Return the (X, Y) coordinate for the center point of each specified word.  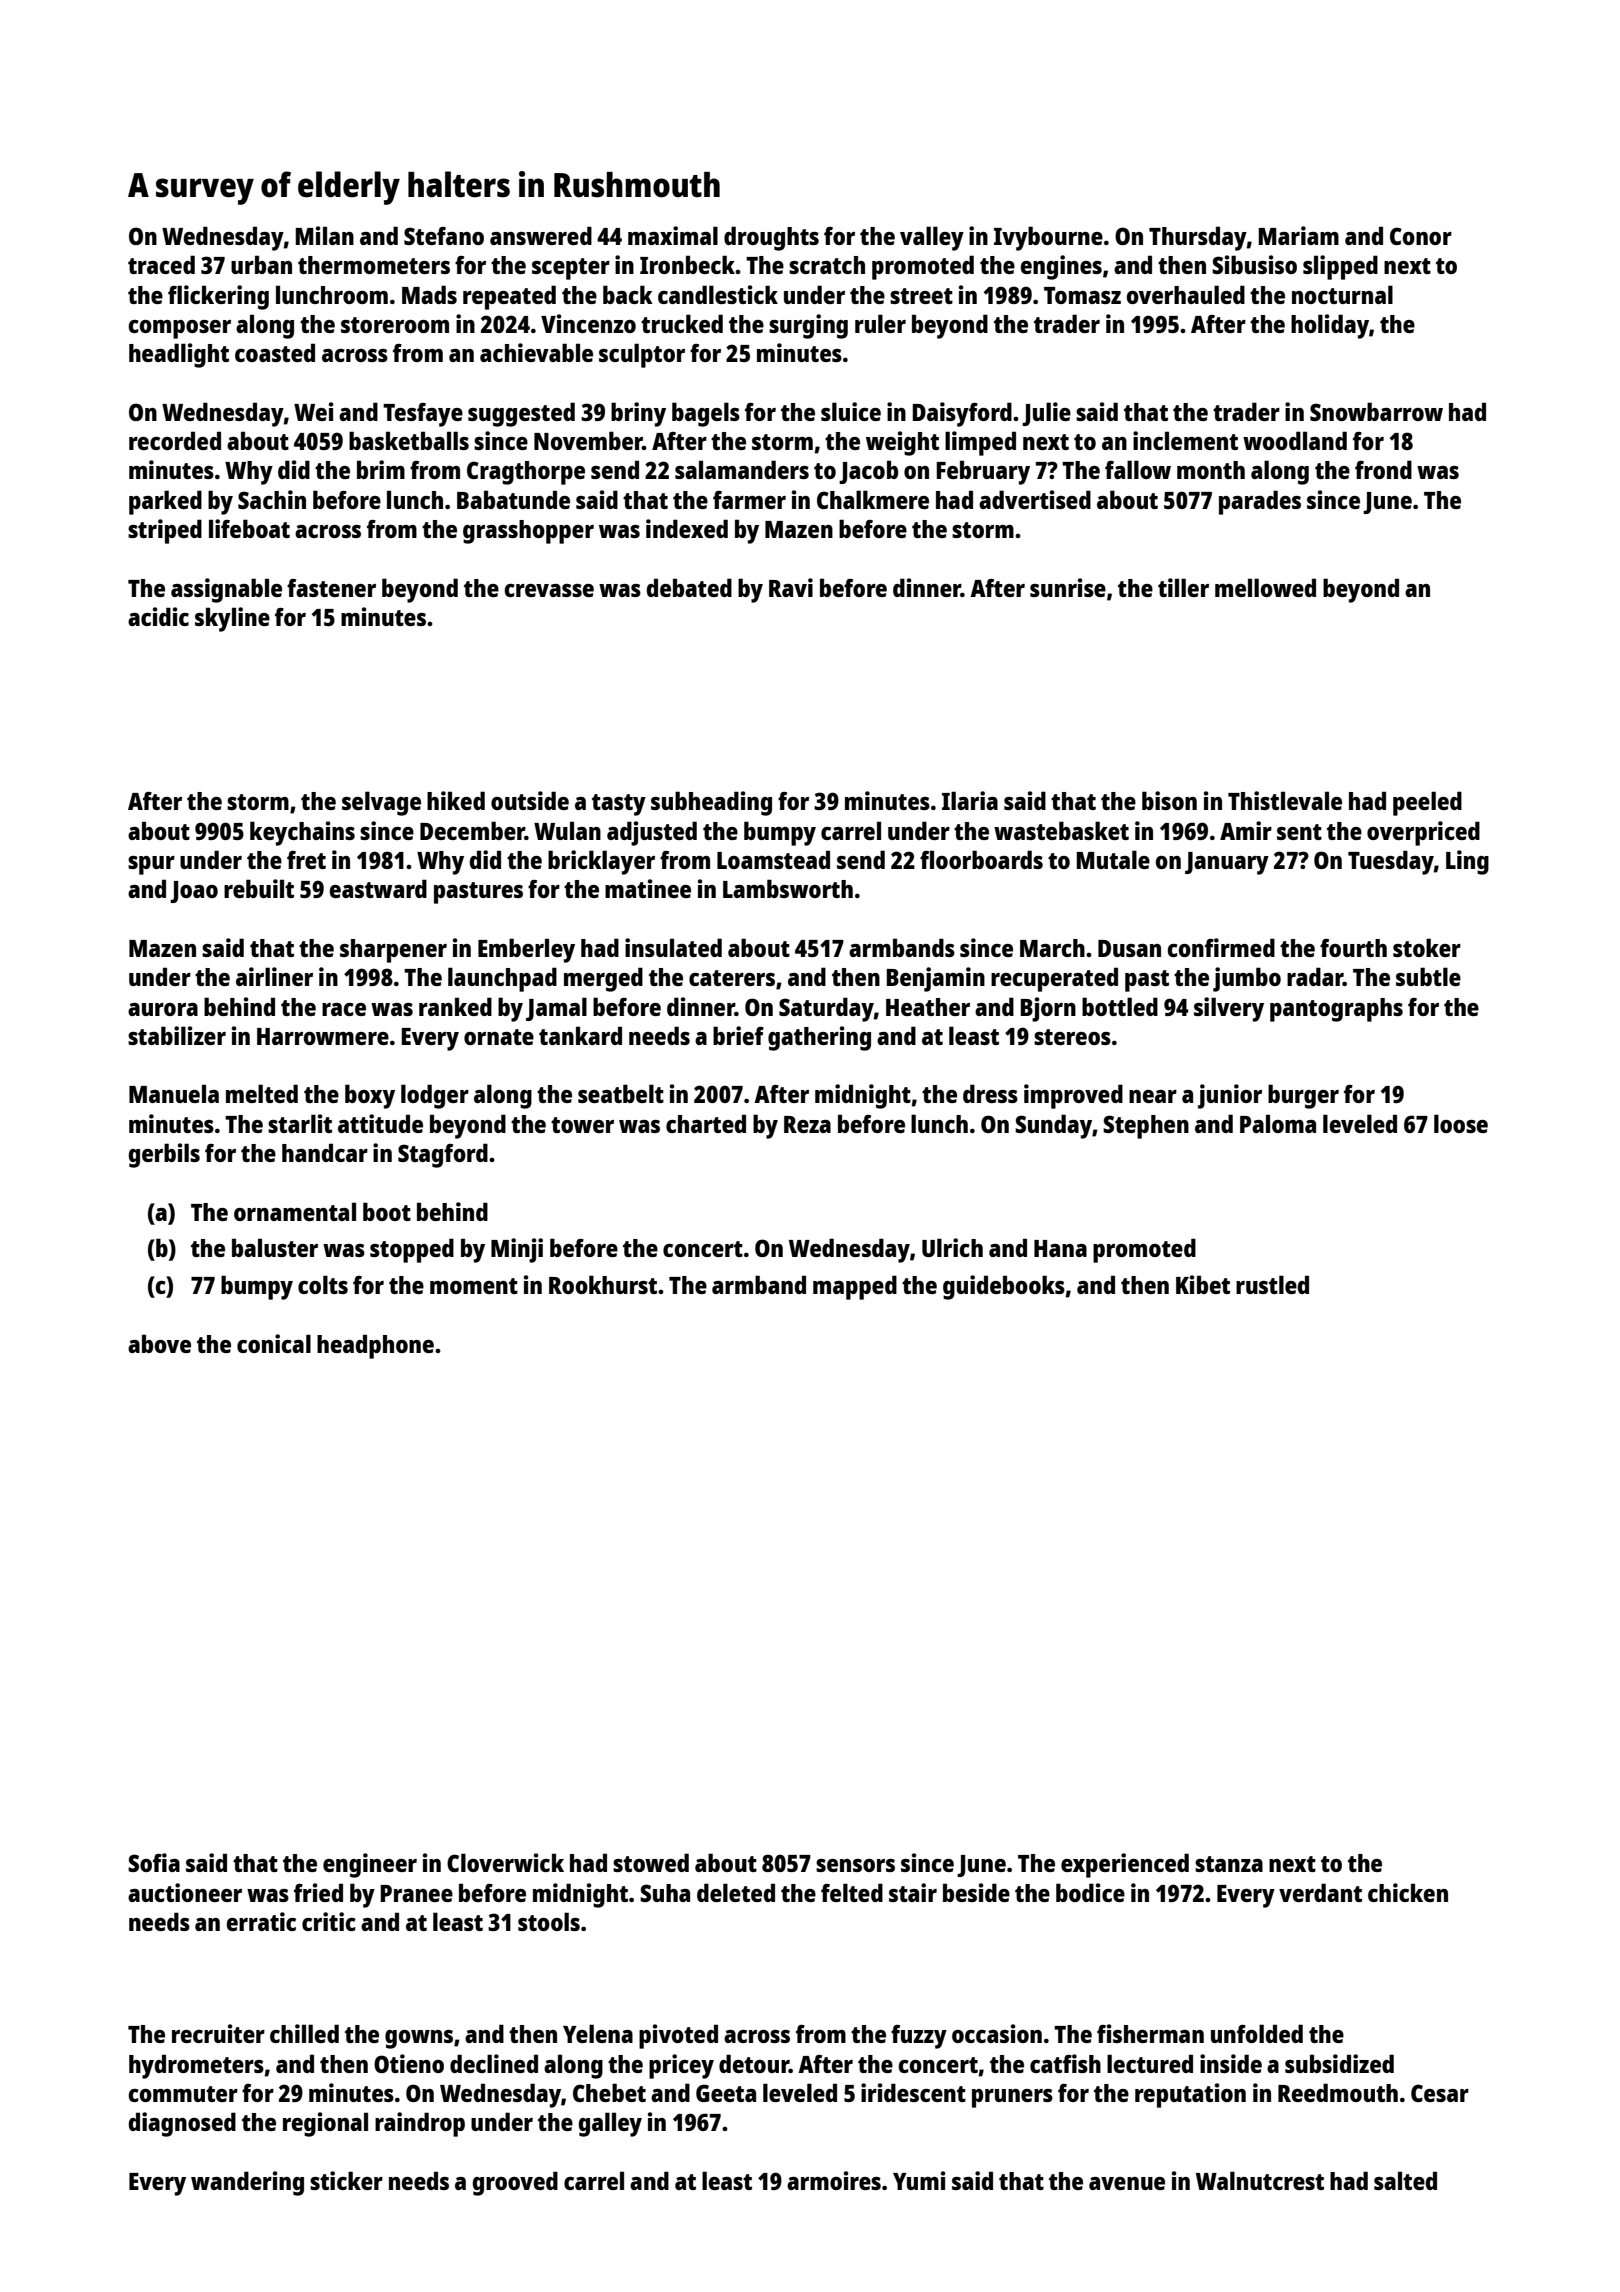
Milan (324, 235)
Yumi (919, 2180)
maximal (673, 235)
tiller (1183, 587)
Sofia (154, 1862)
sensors (855, 1865)
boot (387, 1211)
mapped (855, 1287)
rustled (1272, 1284)
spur (151, 865)
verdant (1320, 1892)
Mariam (1298, 235)
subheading (711, 803)
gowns (419, 2039)
